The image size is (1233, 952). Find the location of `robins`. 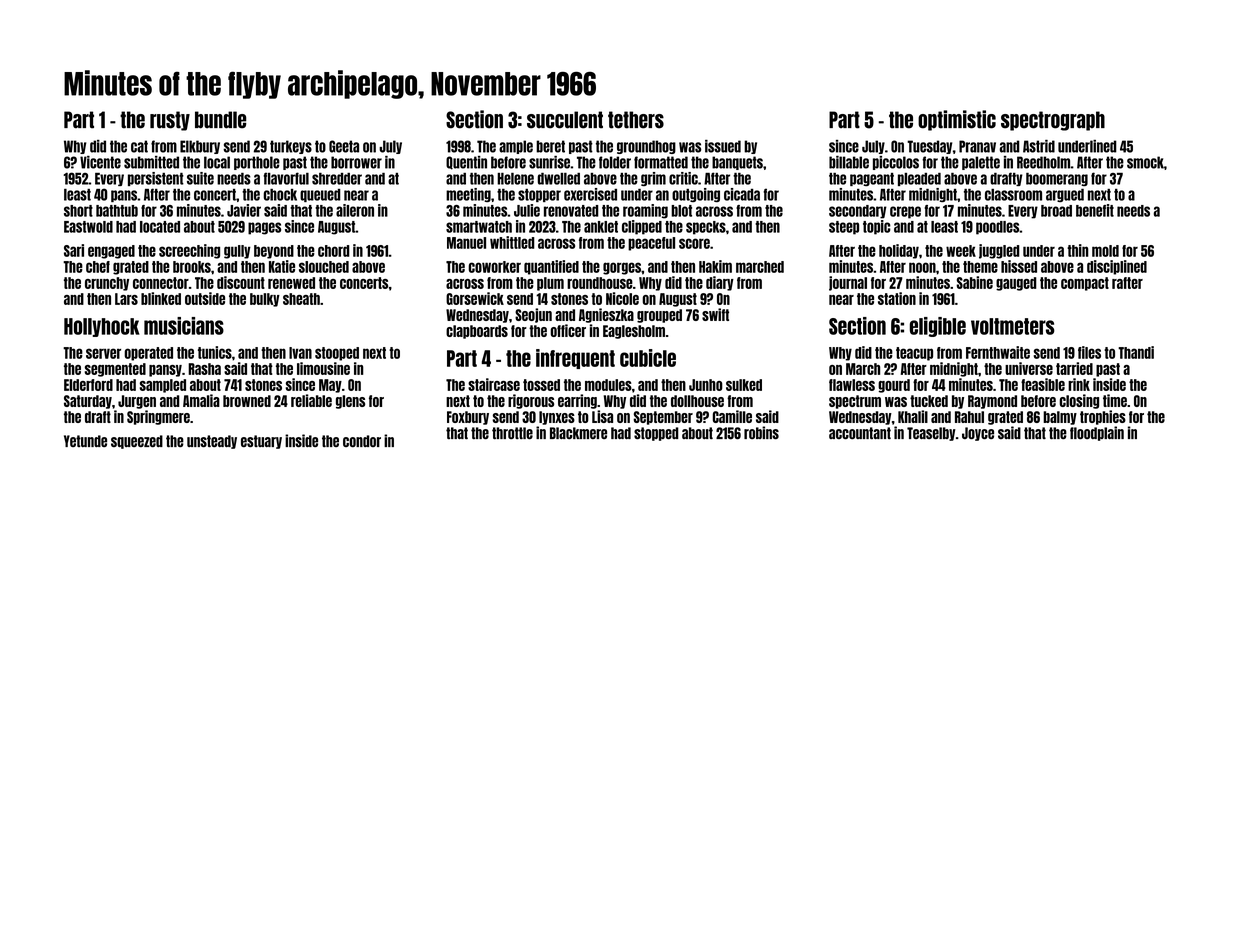

robins is located at coordinates (761, 433).
